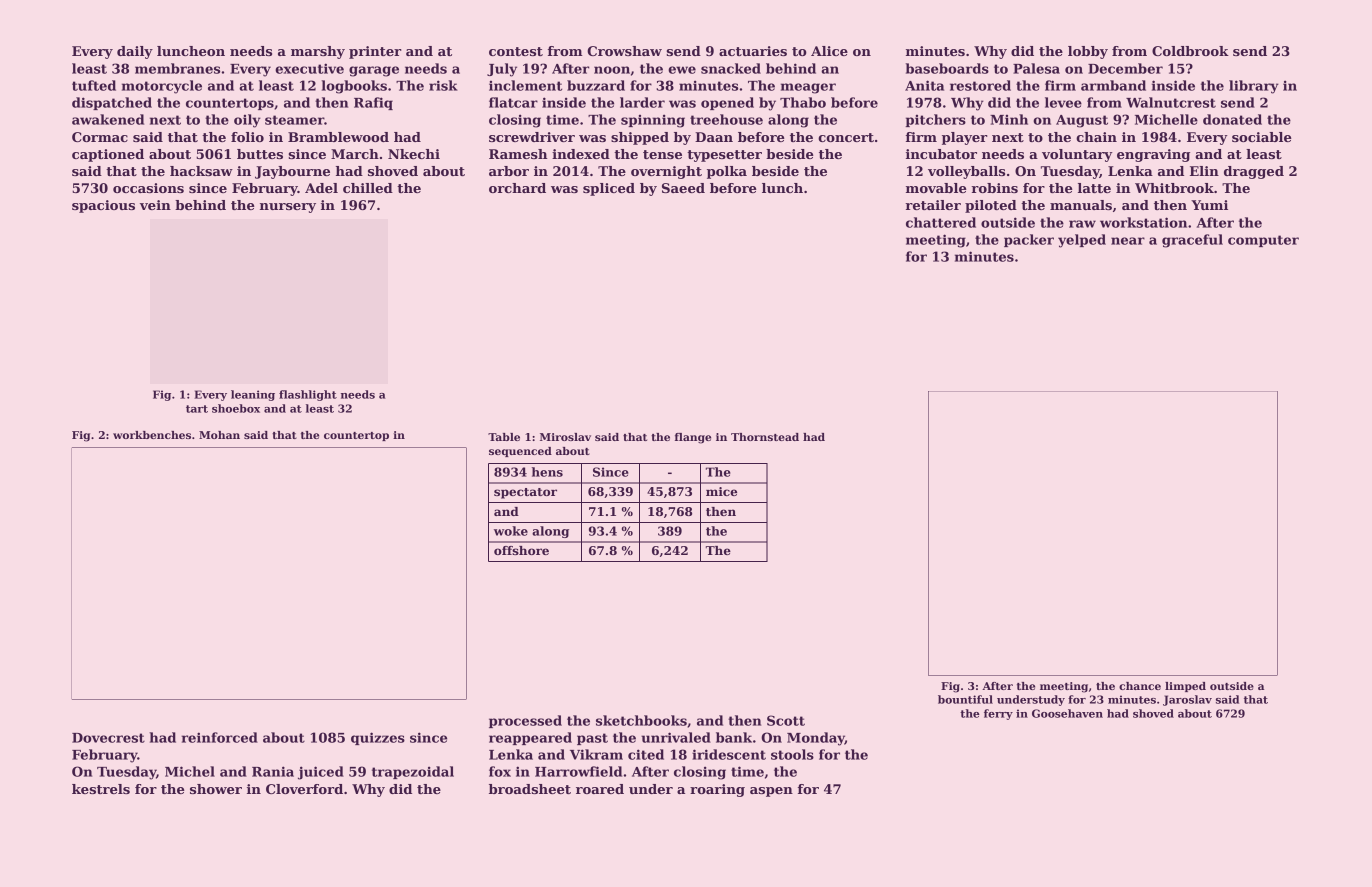  Describe the element at coordinates (1128, 241) in the screenshot. I see `near` at that location.
